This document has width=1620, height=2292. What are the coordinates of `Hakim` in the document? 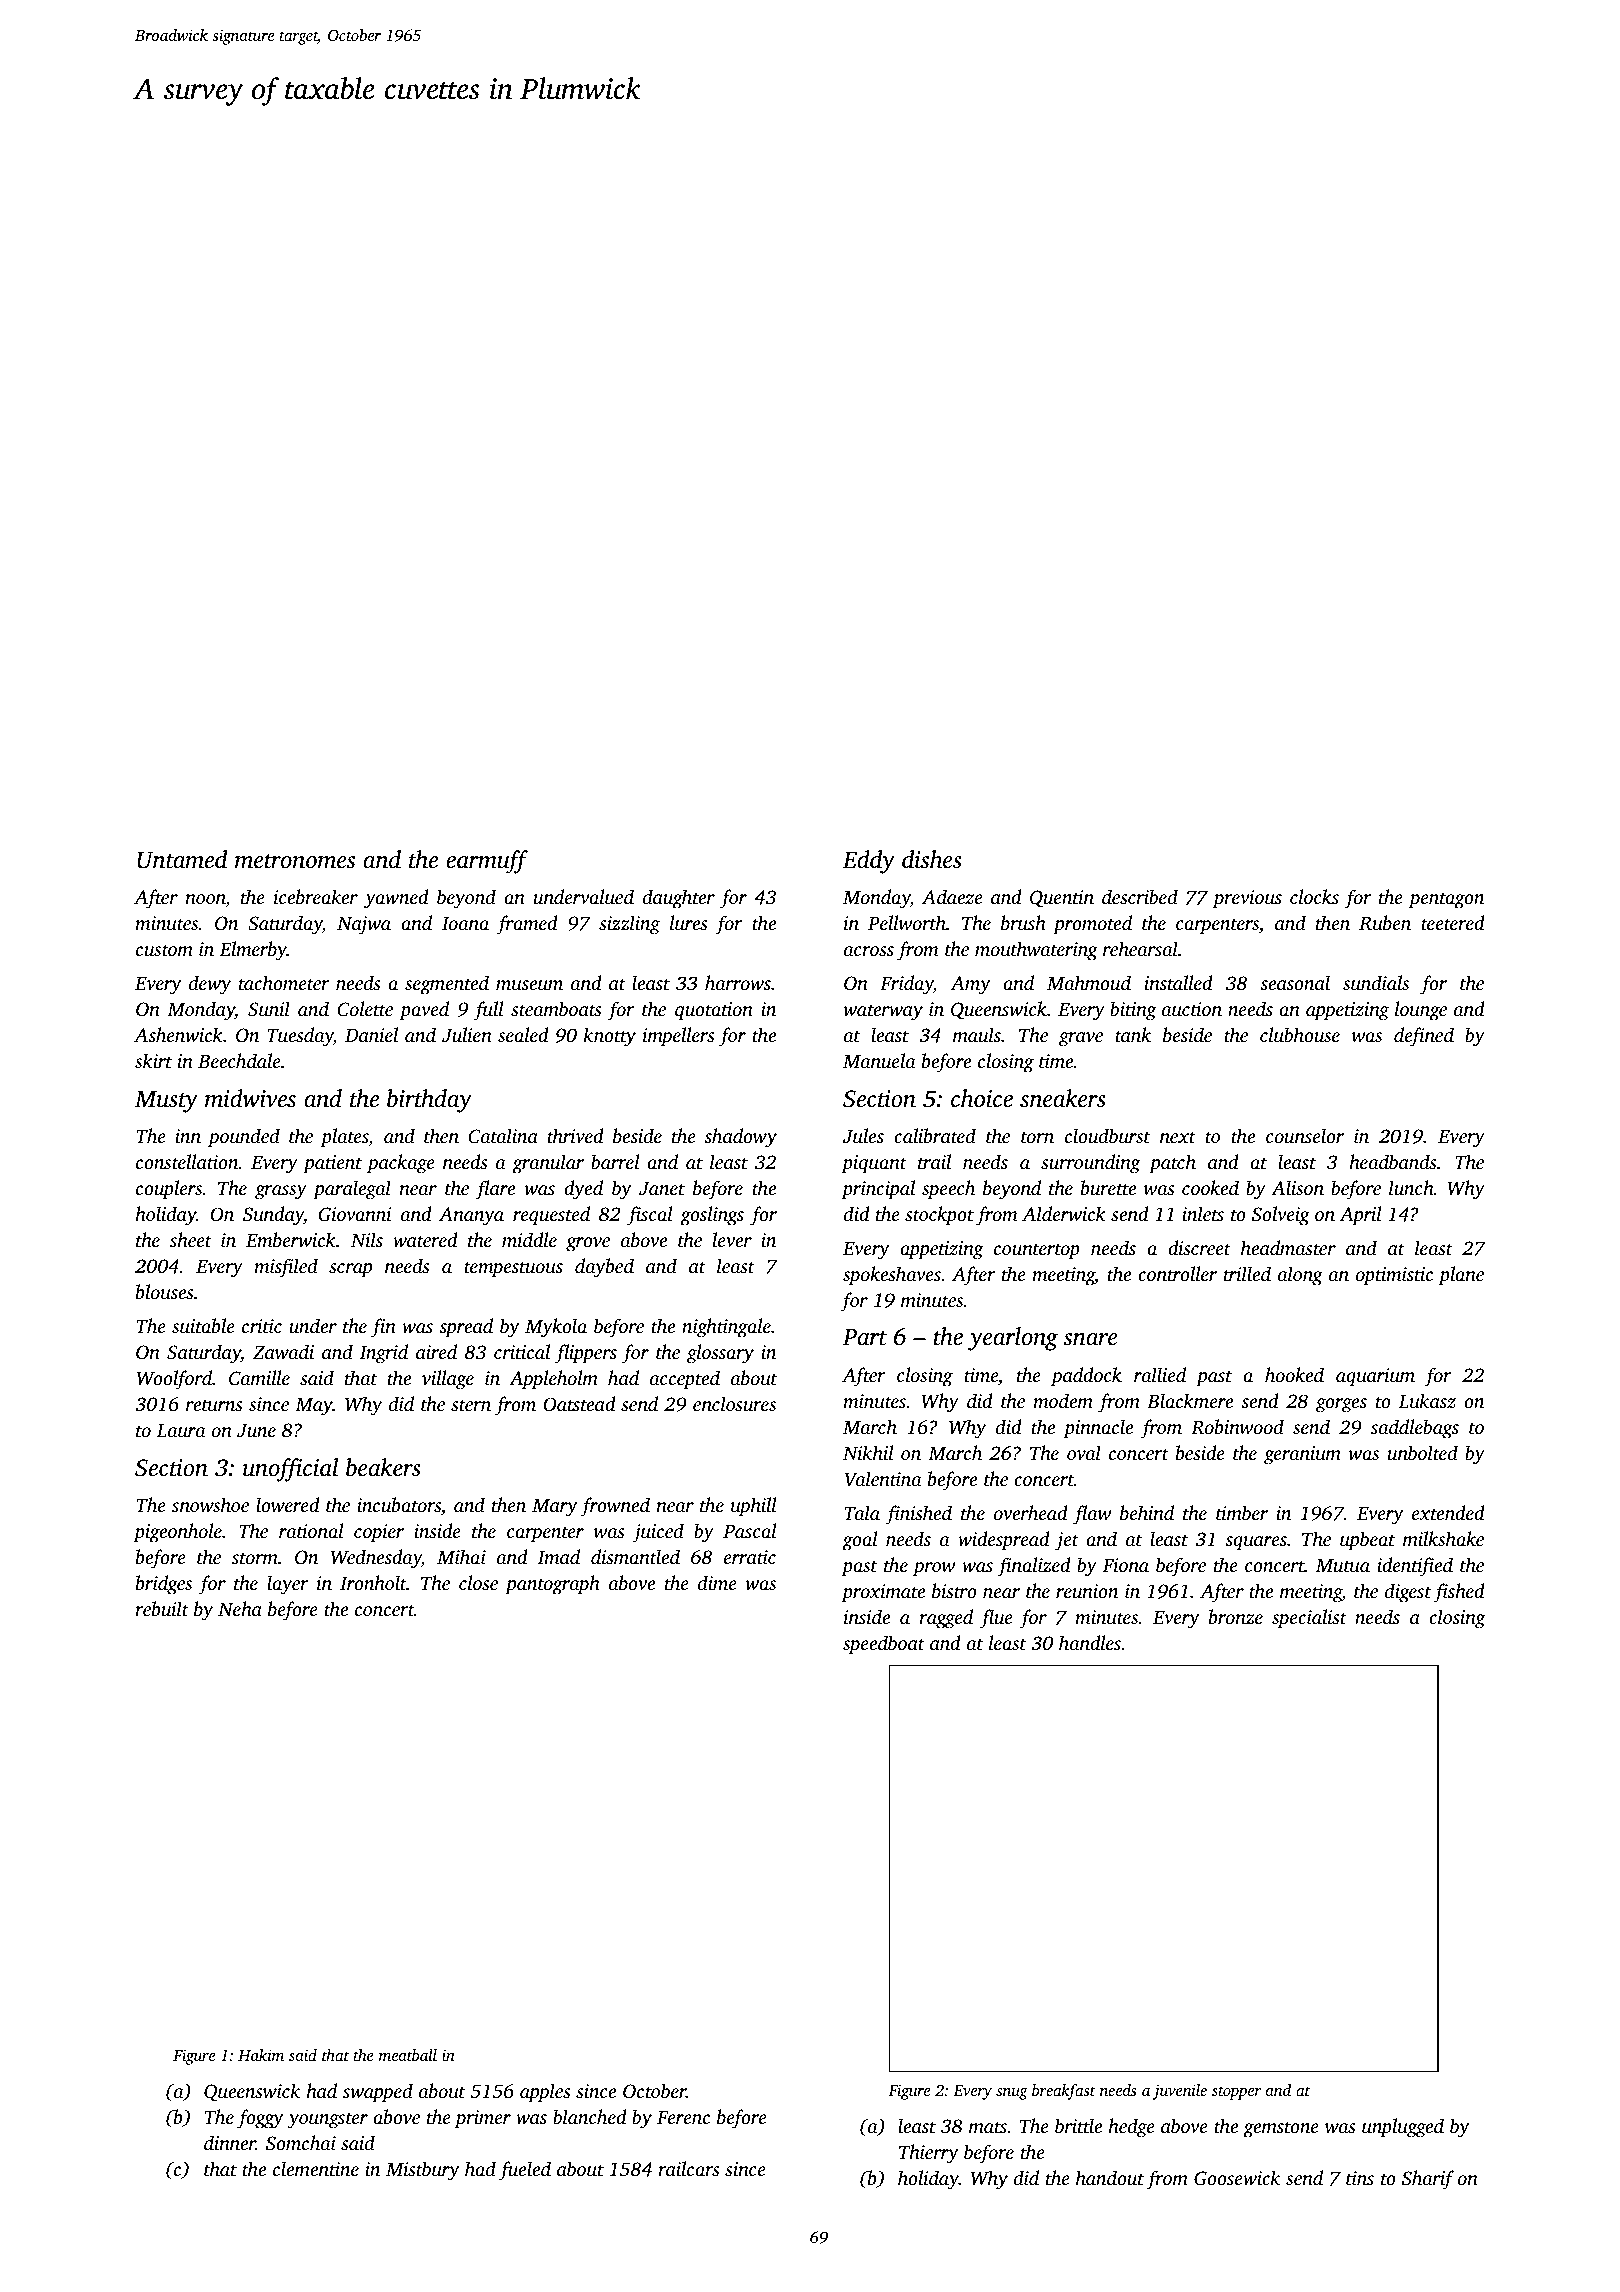 It's located at (261, 2055).
